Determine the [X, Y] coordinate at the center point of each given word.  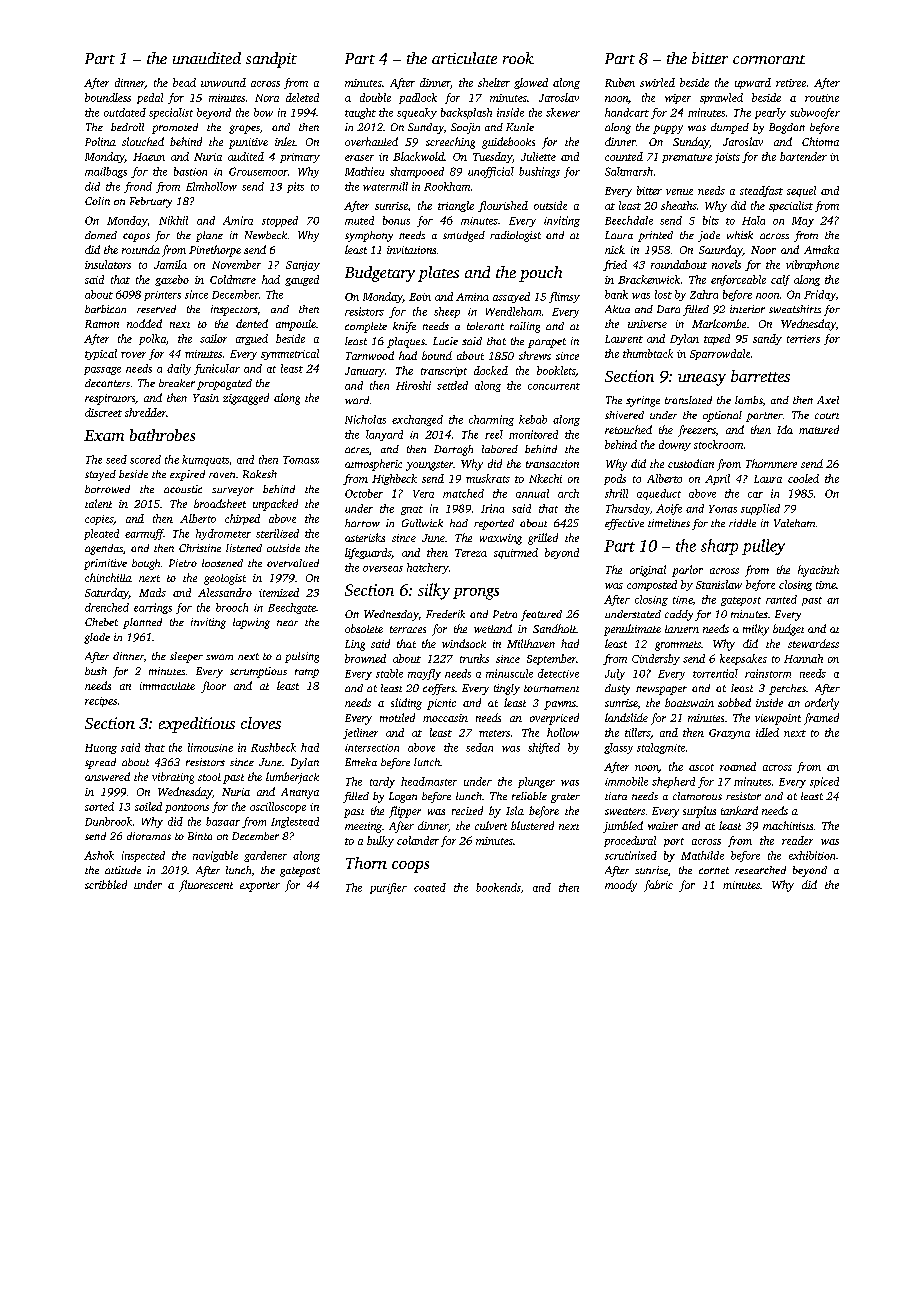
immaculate [167, 686]
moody [621, 886]
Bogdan [787, 128]
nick [615, 249]
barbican [105, 309]
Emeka [361, 762]
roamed [738, 766]
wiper [678, 99]
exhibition [812, 855]
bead [184, 82]
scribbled [106, 884]
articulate [464, 58]
